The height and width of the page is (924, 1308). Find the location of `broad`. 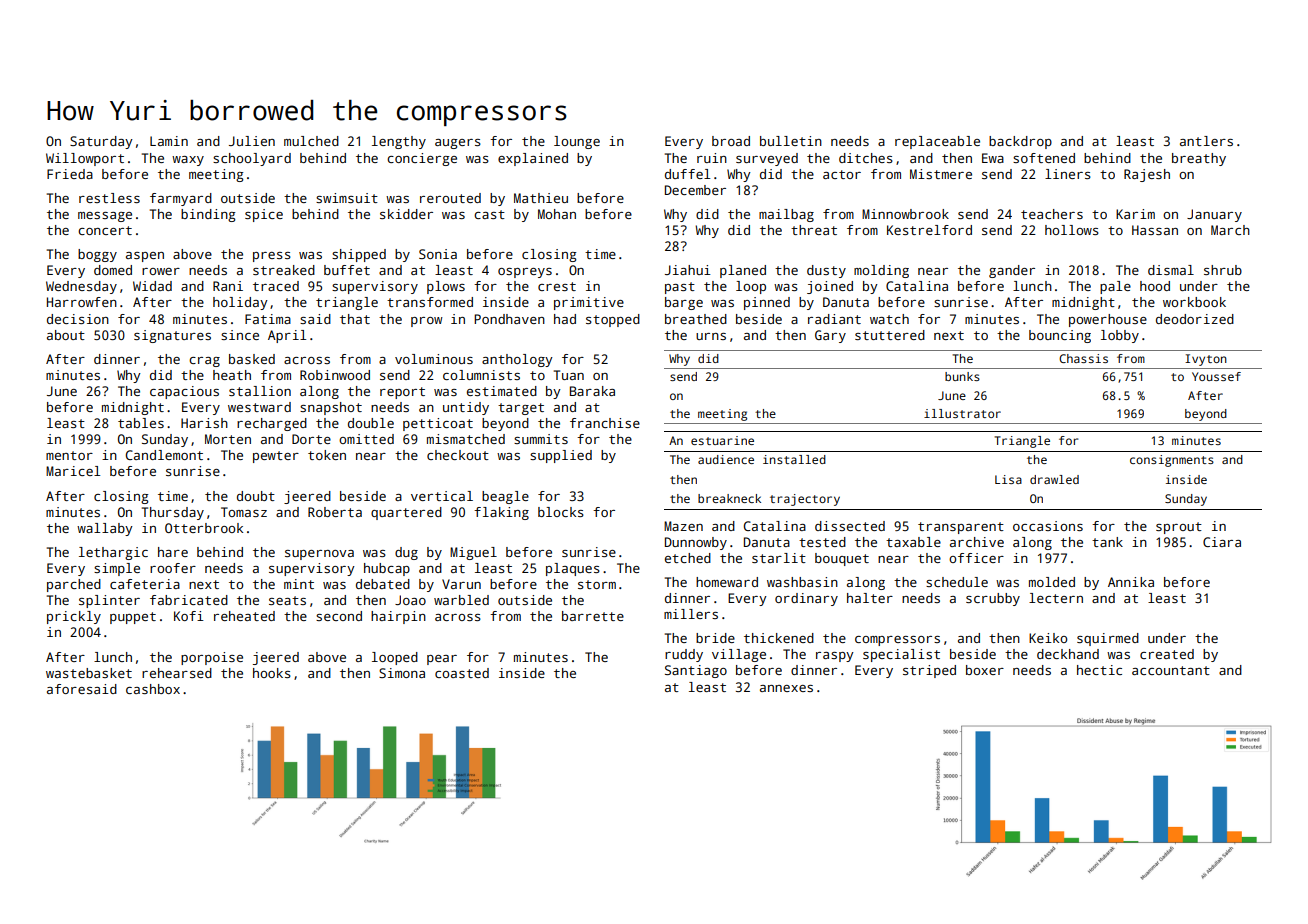

broad is located at coordinates (731, 141).
